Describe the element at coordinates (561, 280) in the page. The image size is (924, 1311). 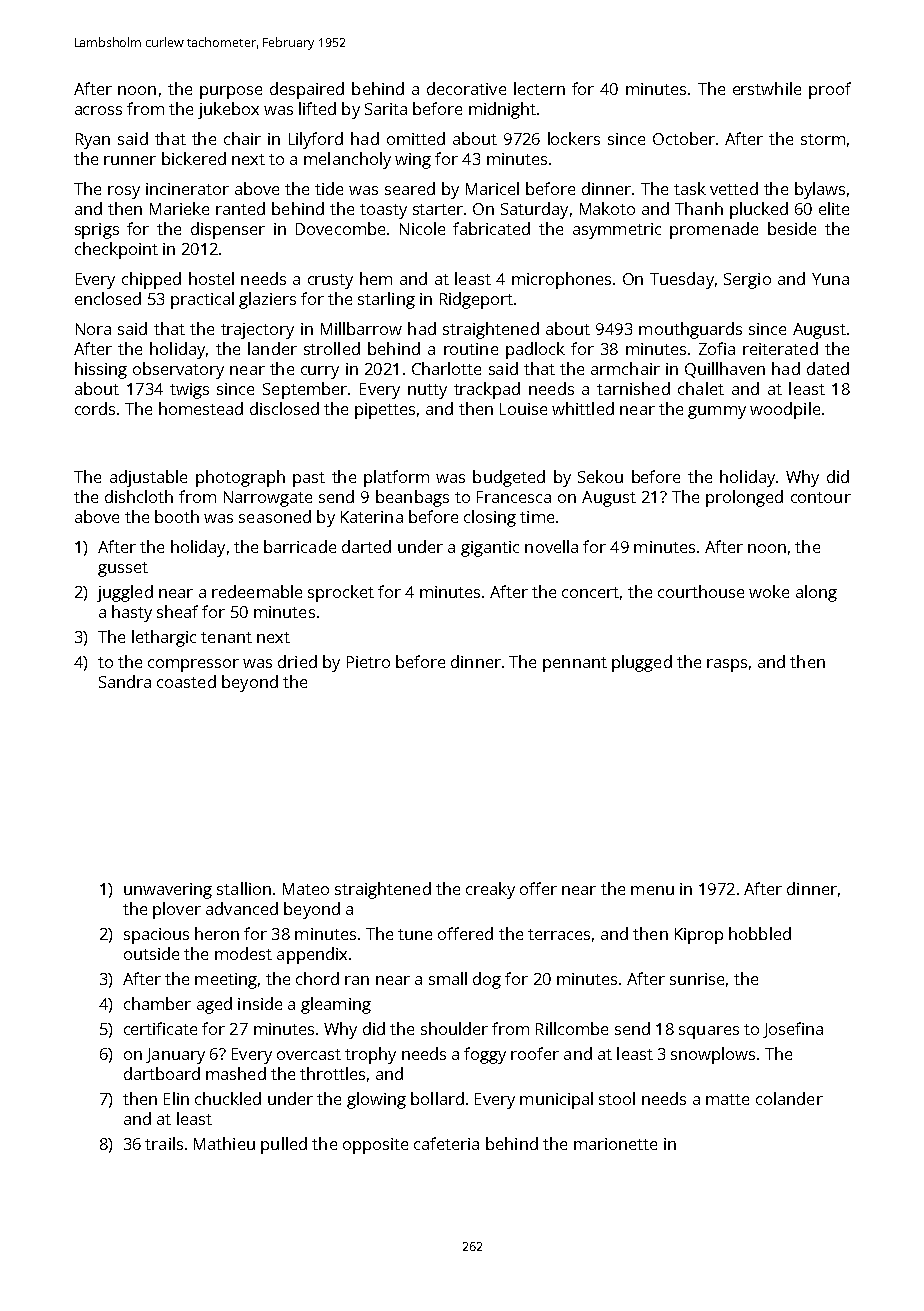
I see `microphones` at that location.
